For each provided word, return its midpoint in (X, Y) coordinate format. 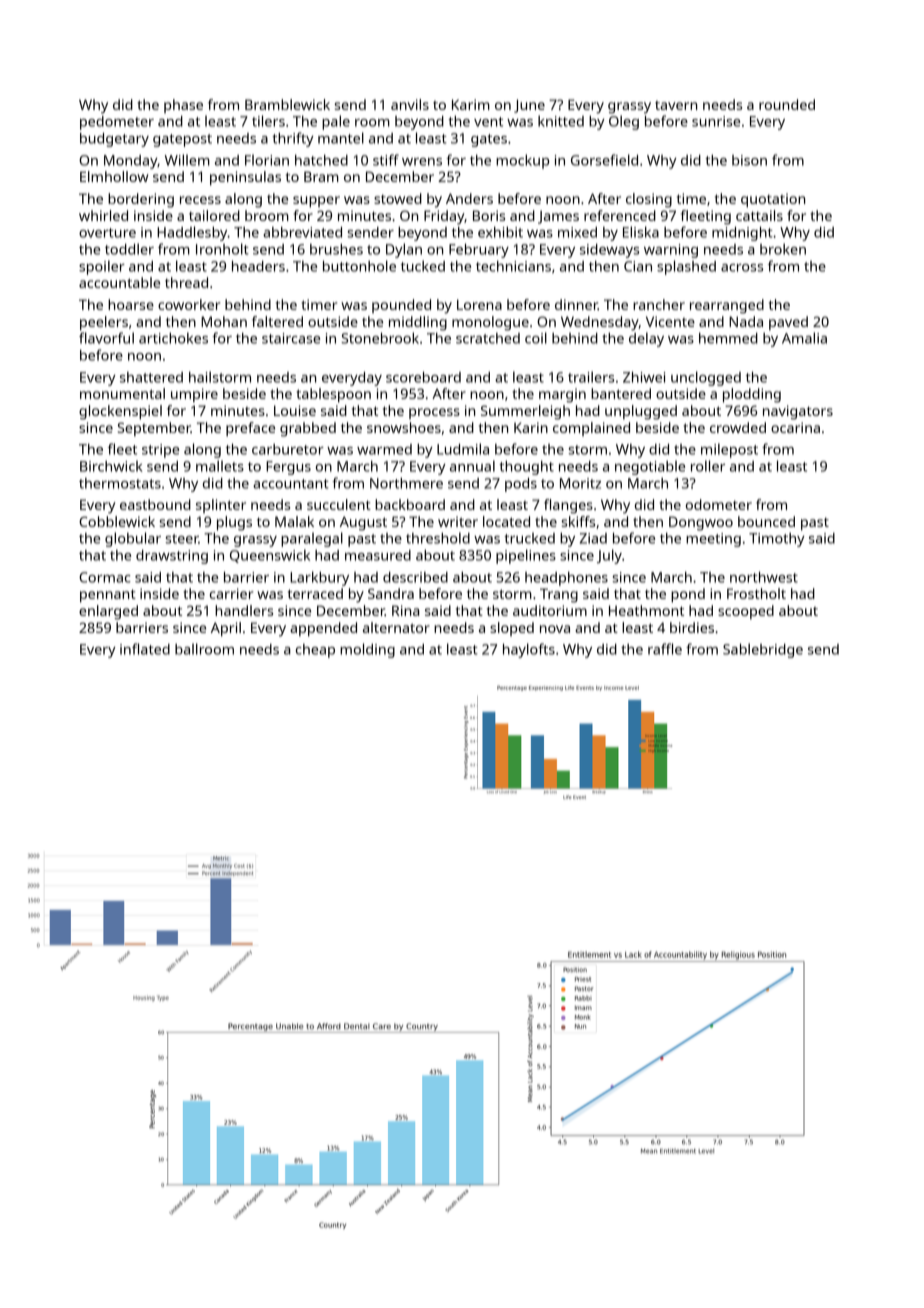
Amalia (804, 338)
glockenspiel (120, 412)
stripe (160, 451)
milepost (729, 450)
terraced (315, 593)
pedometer (117, 123)
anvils (410, 104)
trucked (529, 538)
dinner (576, 304)
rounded (787, 104)
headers (258, 266)
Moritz (580, 483)
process (434, 413)
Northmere (406, 483)
